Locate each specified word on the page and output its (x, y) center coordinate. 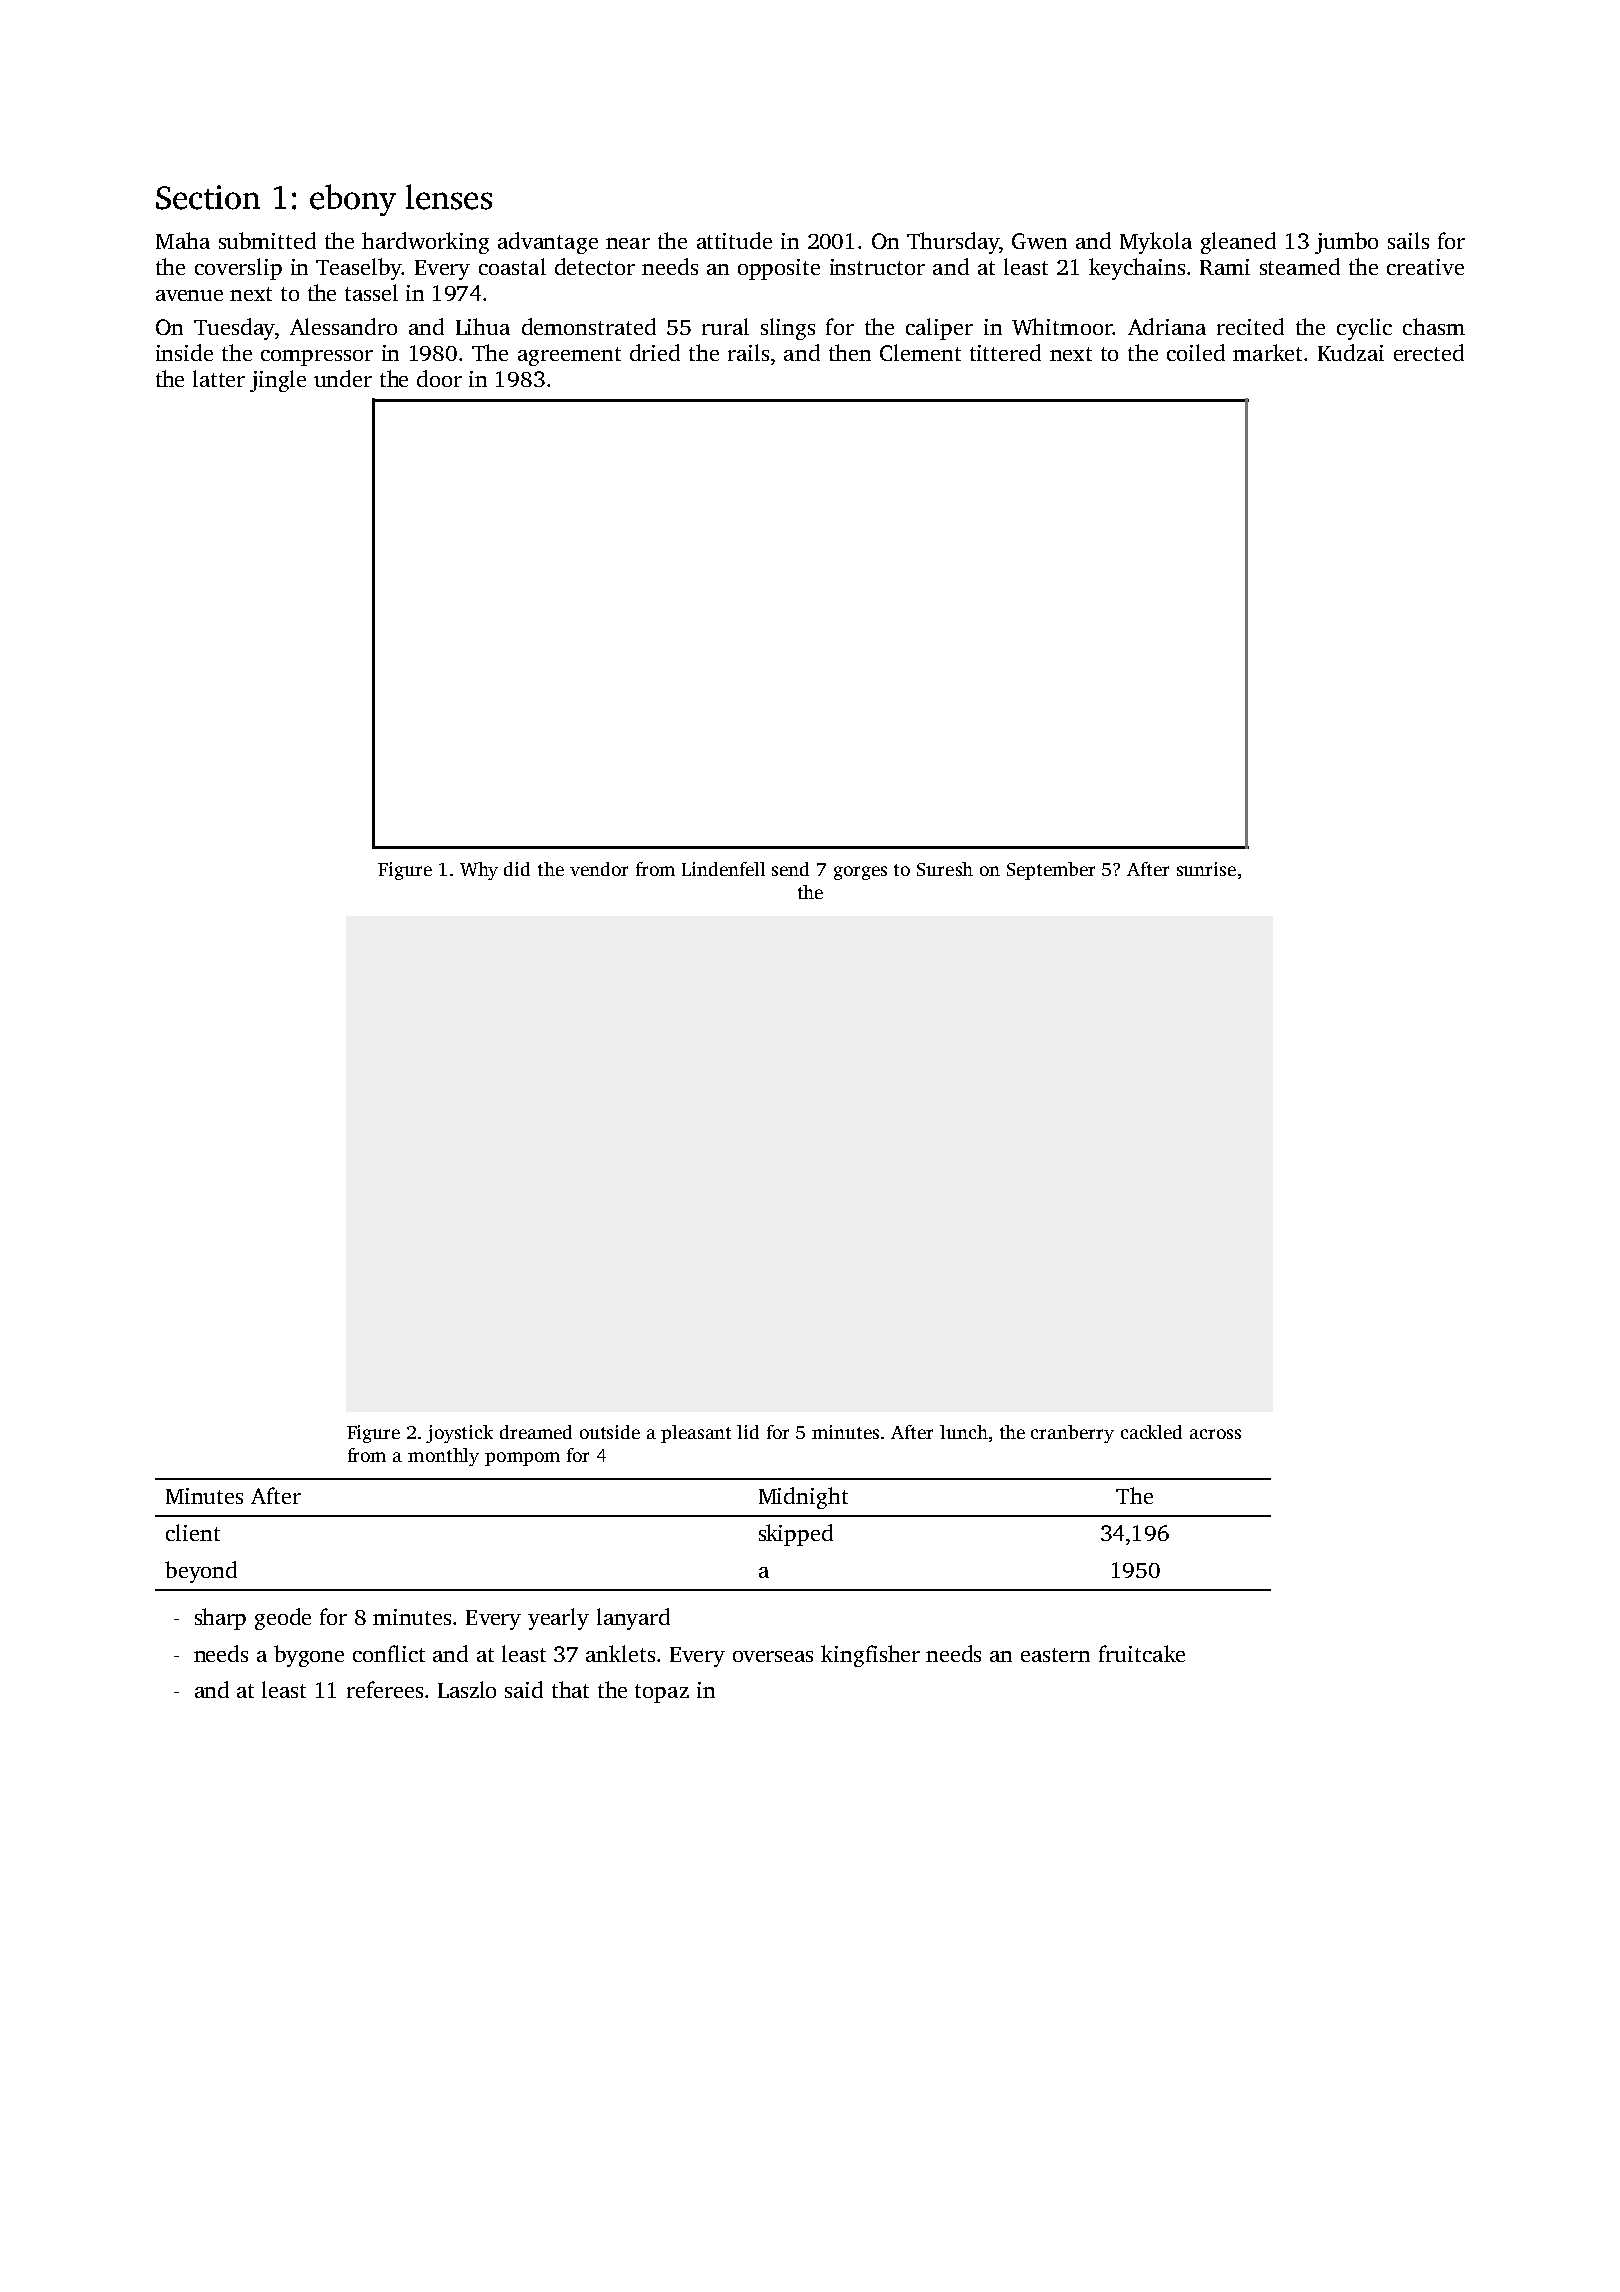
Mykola (1156, 243)
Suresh (945, 869)
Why (479, 871)
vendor (599, 869)
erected (1429, 352)
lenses (449, 197)
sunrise (1206, 869)
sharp (220, 1619)
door (439, 378)
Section (208, 197)
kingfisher (870, 1656)
